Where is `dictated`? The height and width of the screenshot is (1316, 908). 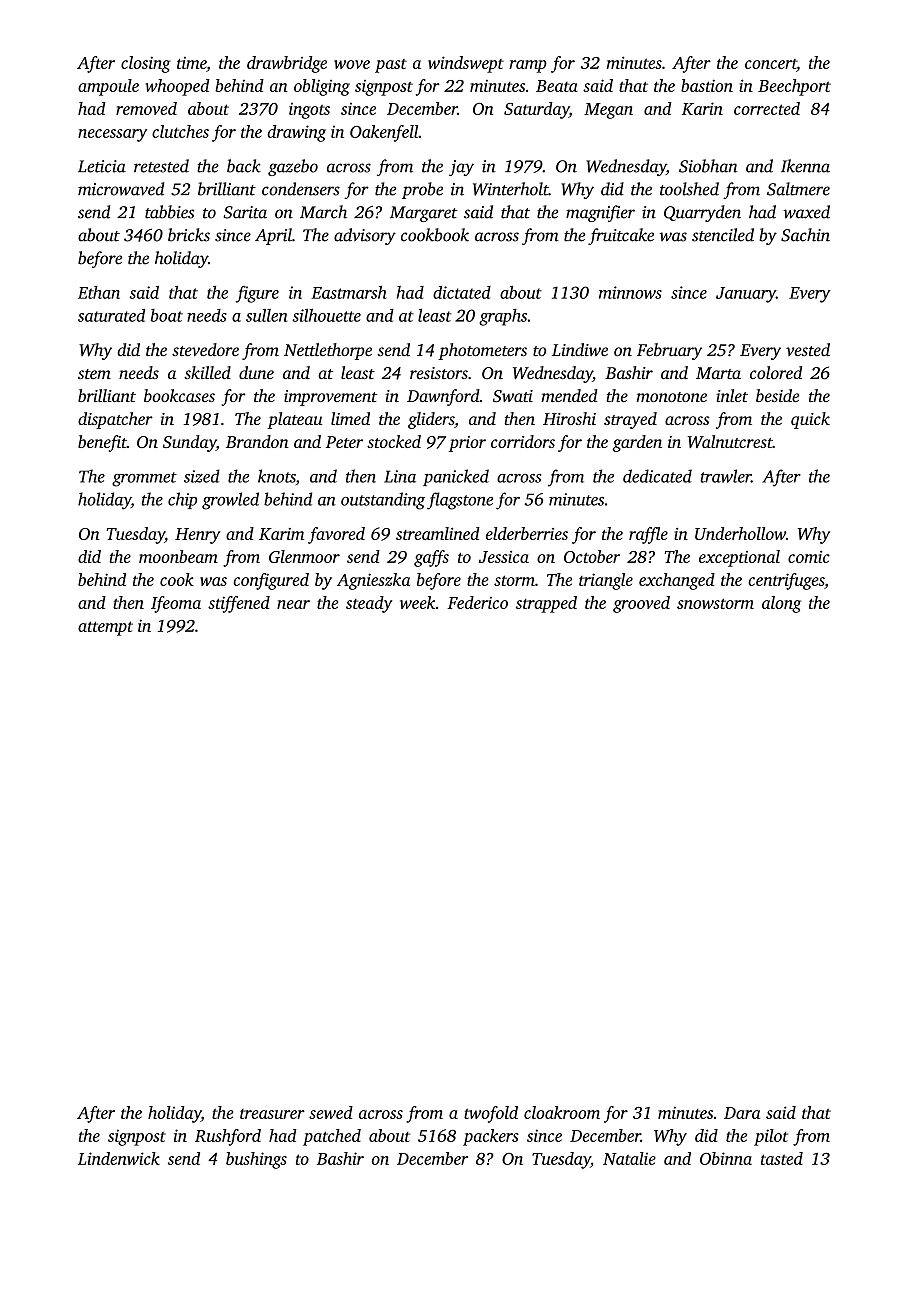
dictated is located at coordinates (462, 292).
